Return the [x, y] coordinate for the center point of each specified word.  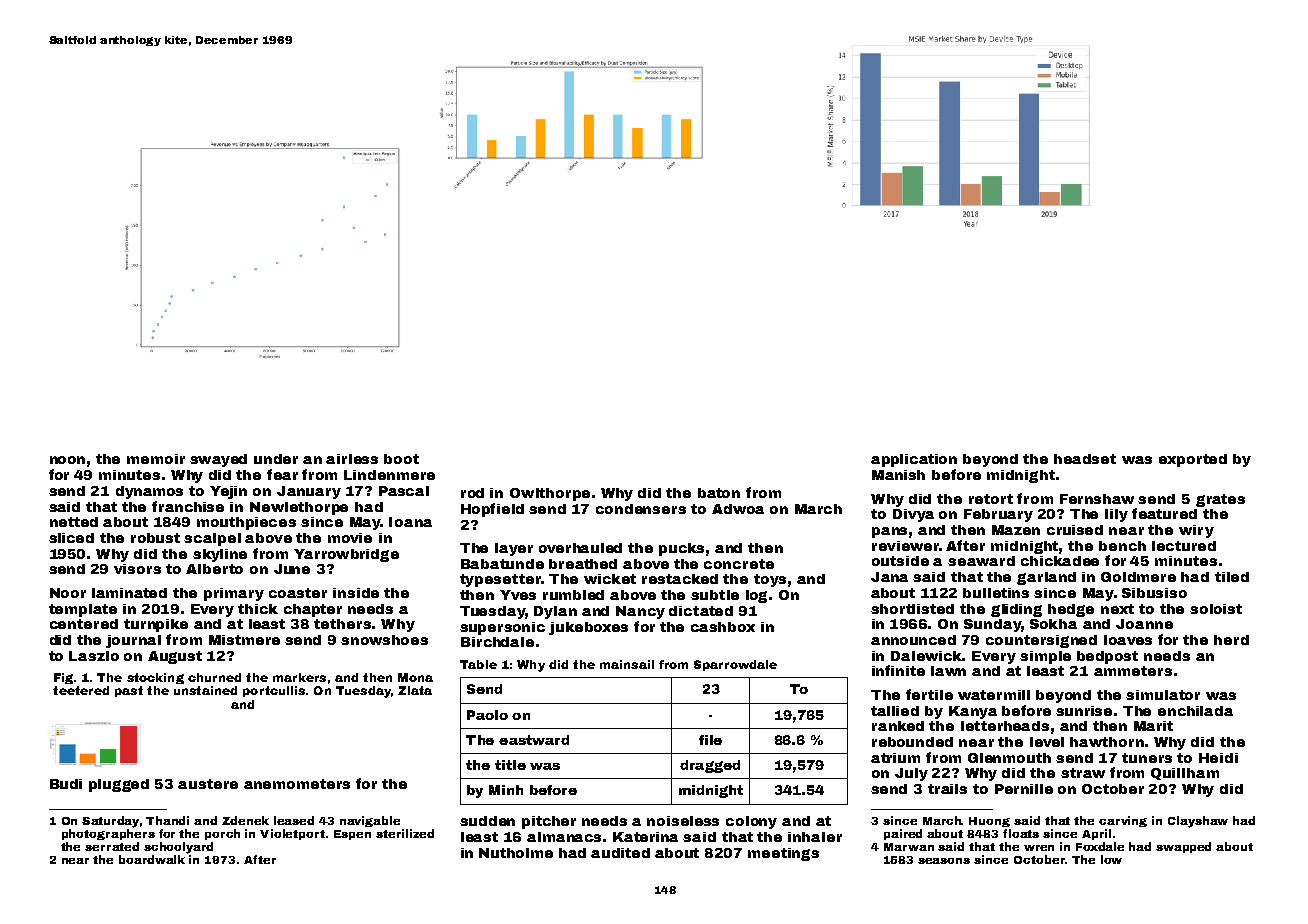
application [914, 460]
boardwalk [152, 859]
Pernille [1024, 789]
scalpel [212, 539]
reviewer [905, 546]
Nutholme [516, 853]
